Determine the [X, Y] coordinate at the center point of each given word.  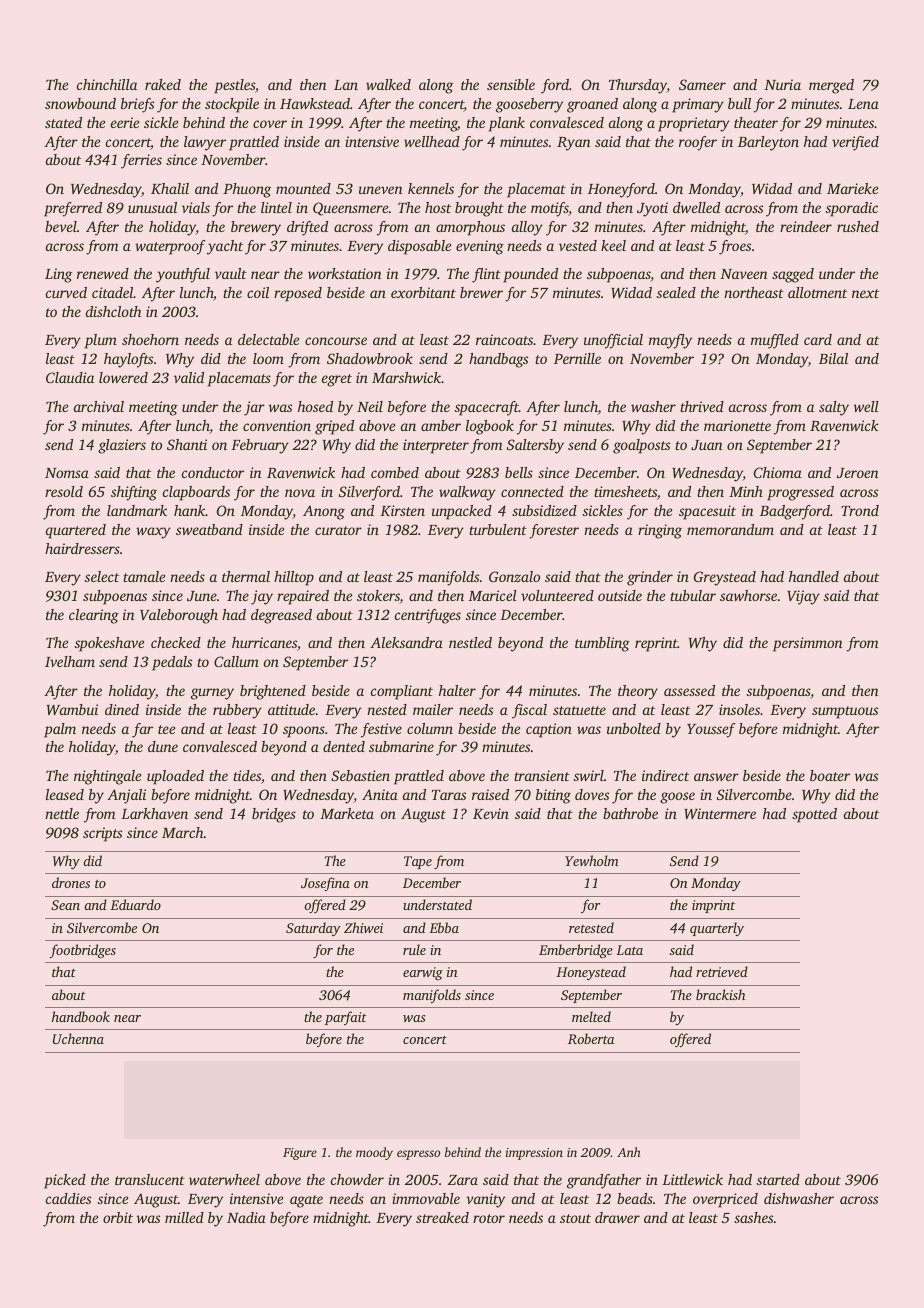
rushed [858, 226]
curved [66, 292]
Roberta [591, 1038]
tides [247, 775]
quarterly [717, 929]
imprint [713, 906]
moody [374, 1153]
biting [553, 796]
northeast [754, 292]
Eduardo [135, 904]
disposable [419, 247]
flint [486, 275]
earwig [423, 973]
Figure [300, 1154]
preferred [73, 209]
